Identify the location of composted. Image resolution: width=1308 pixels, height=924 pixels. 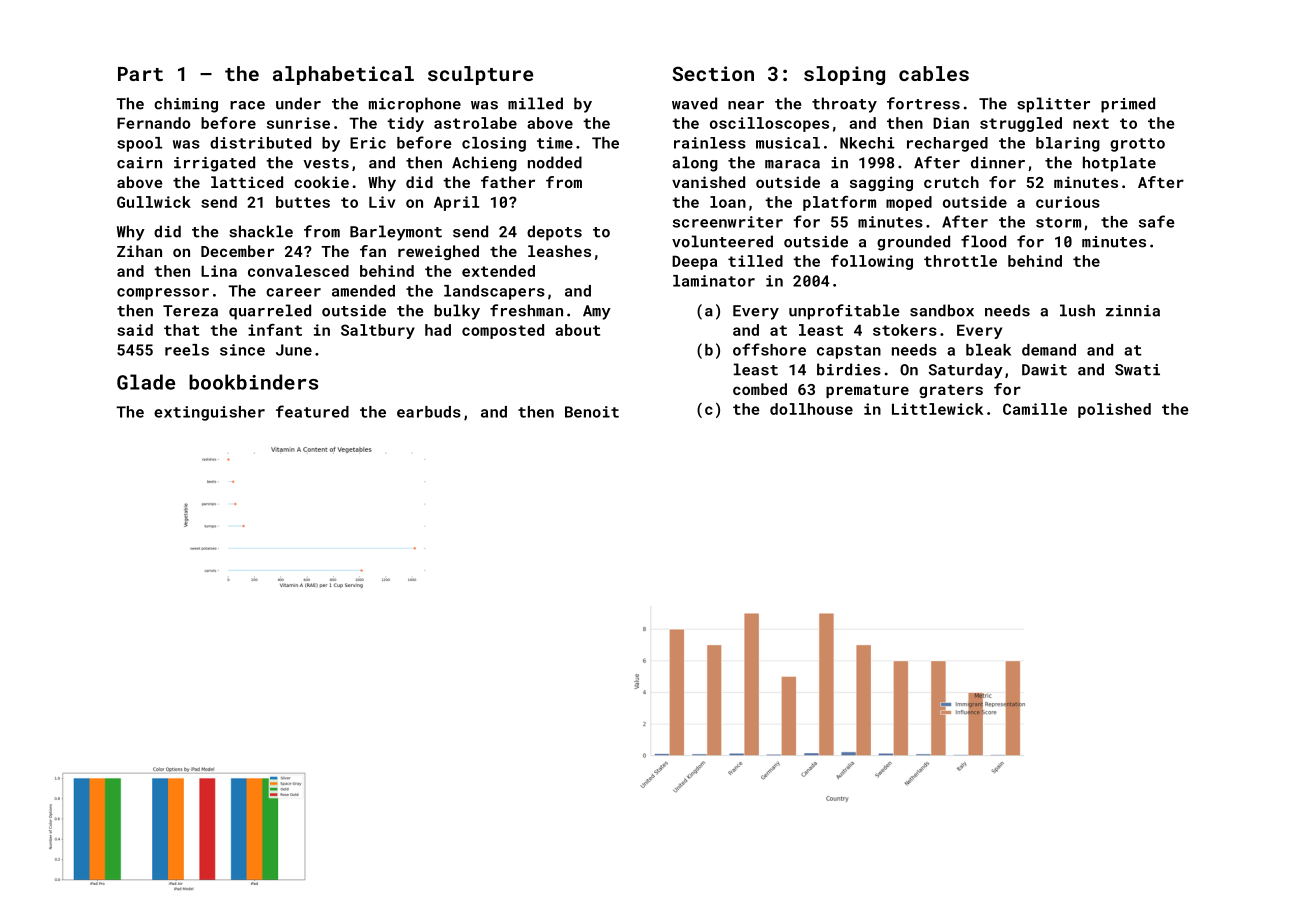
(503, 331).
